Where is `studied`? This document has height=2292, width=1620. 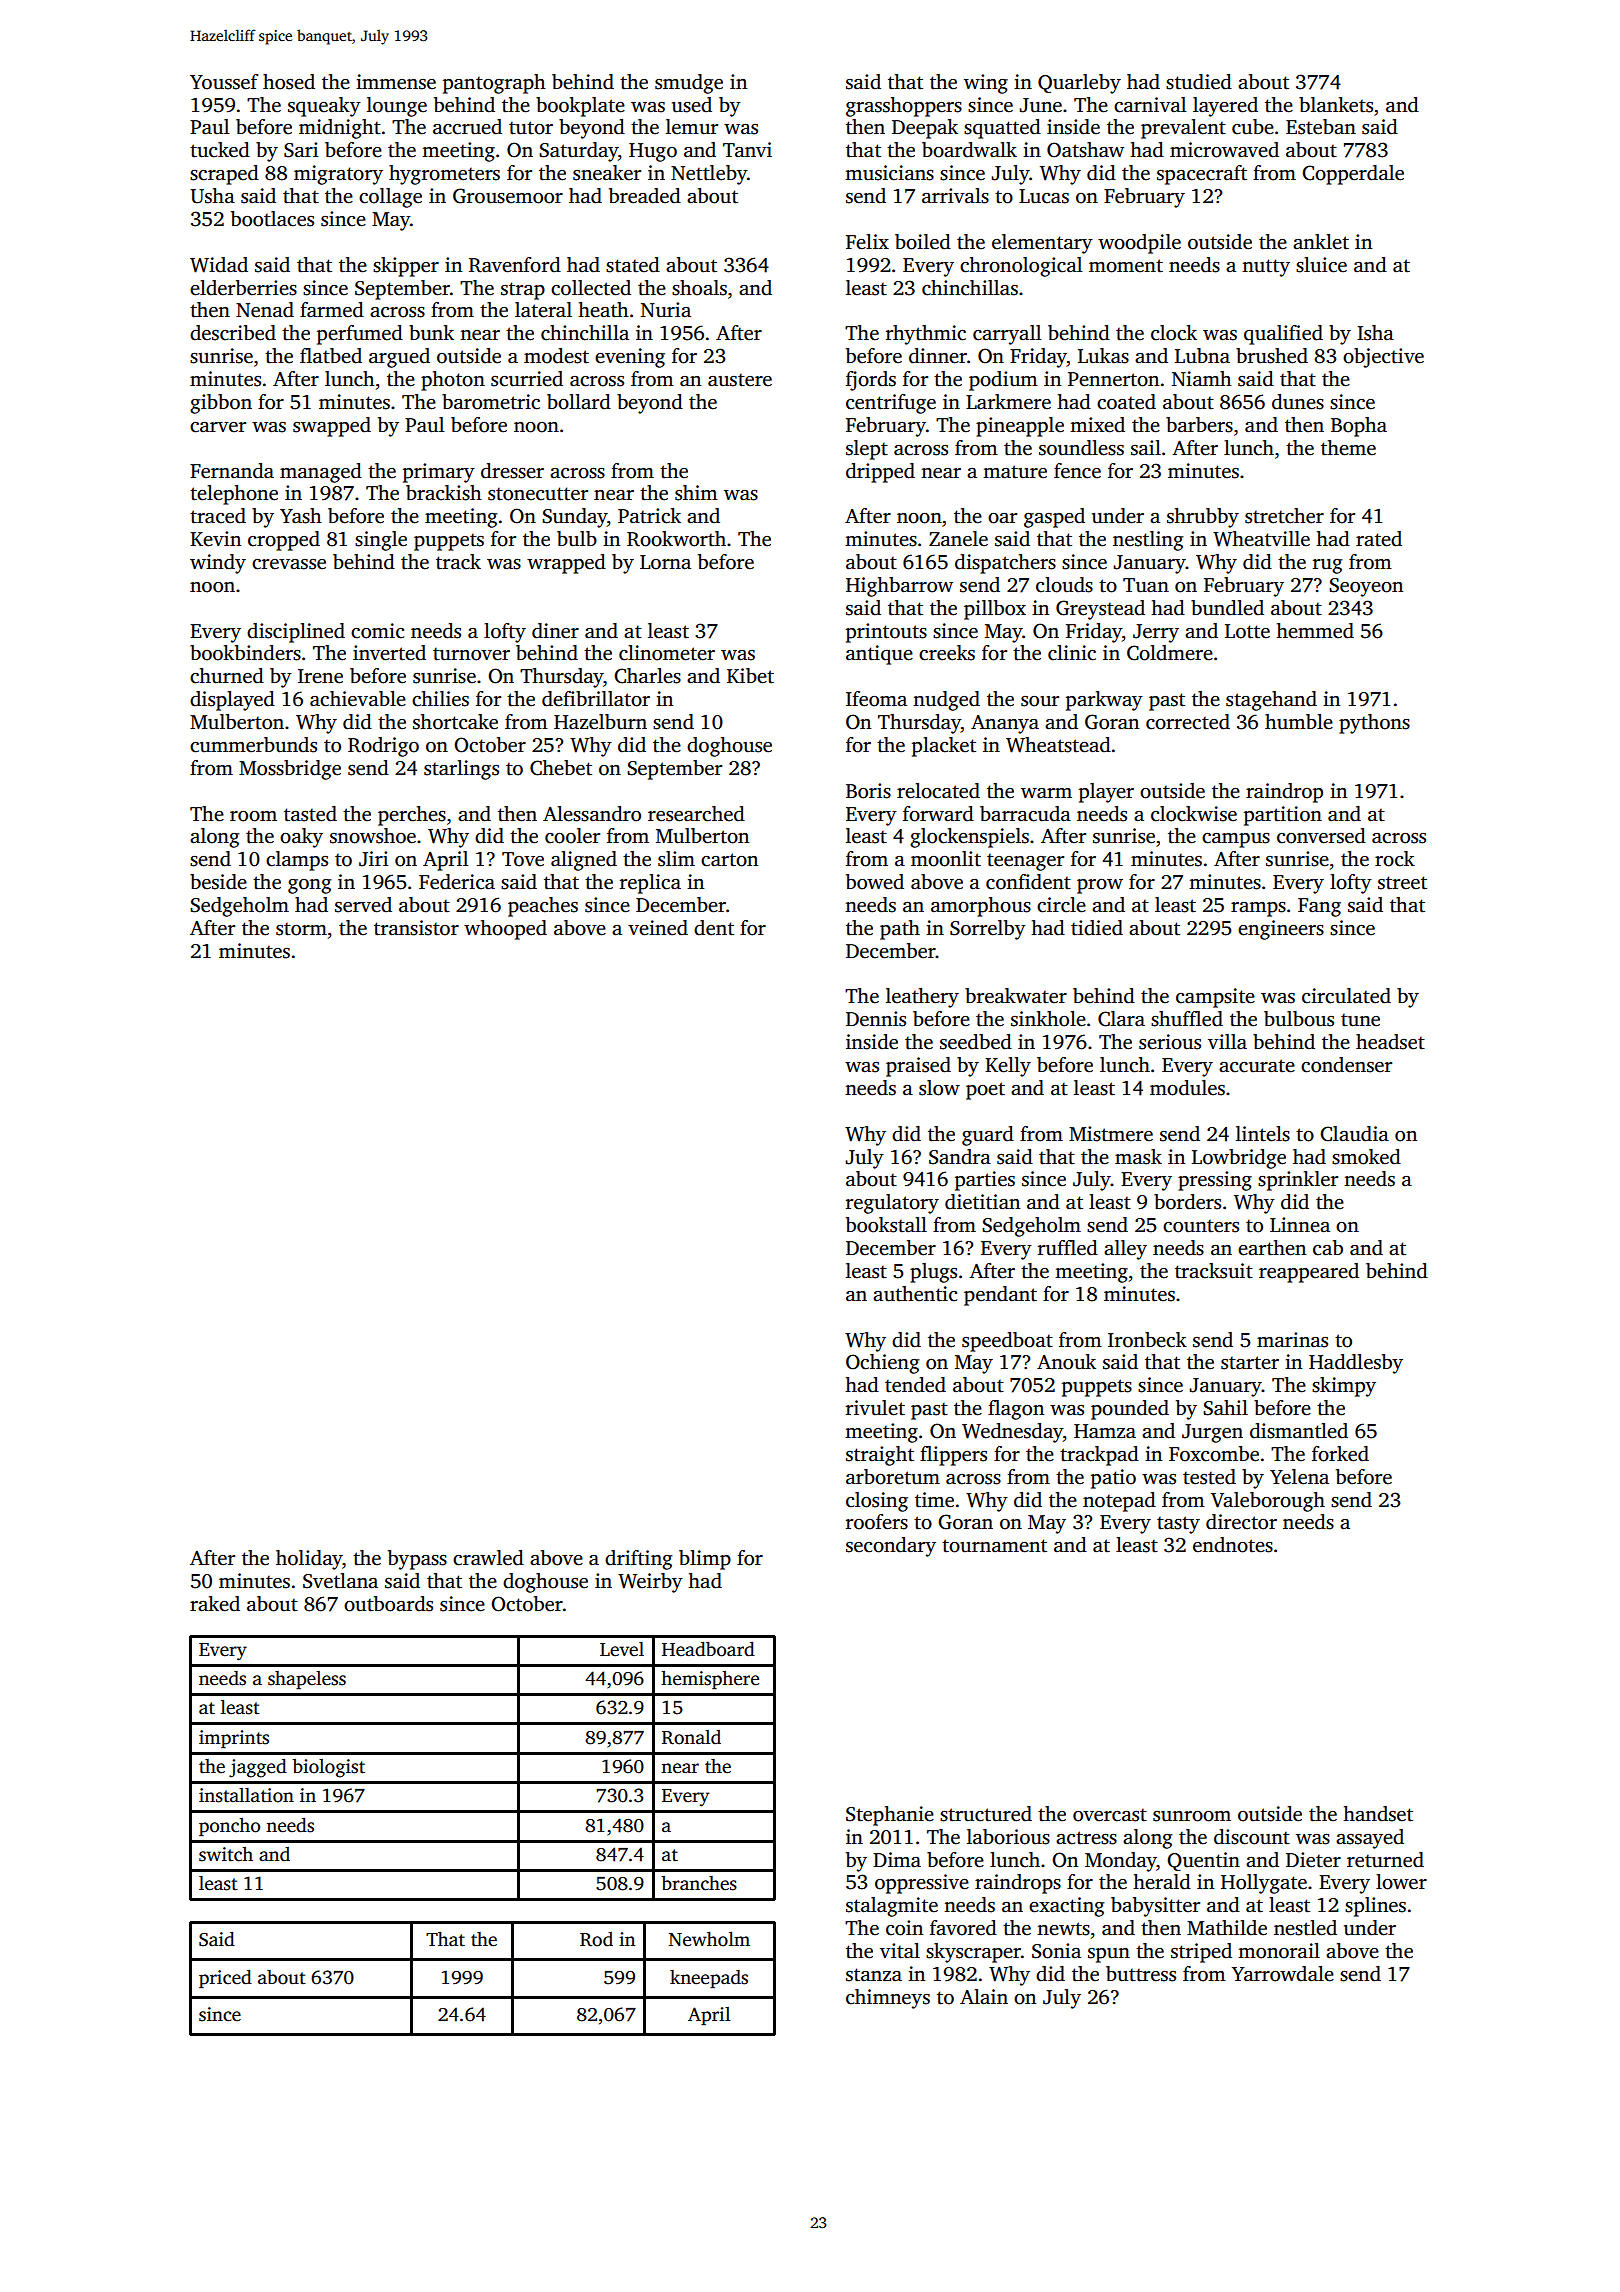
studied is located at coordinates (1199, 82).
